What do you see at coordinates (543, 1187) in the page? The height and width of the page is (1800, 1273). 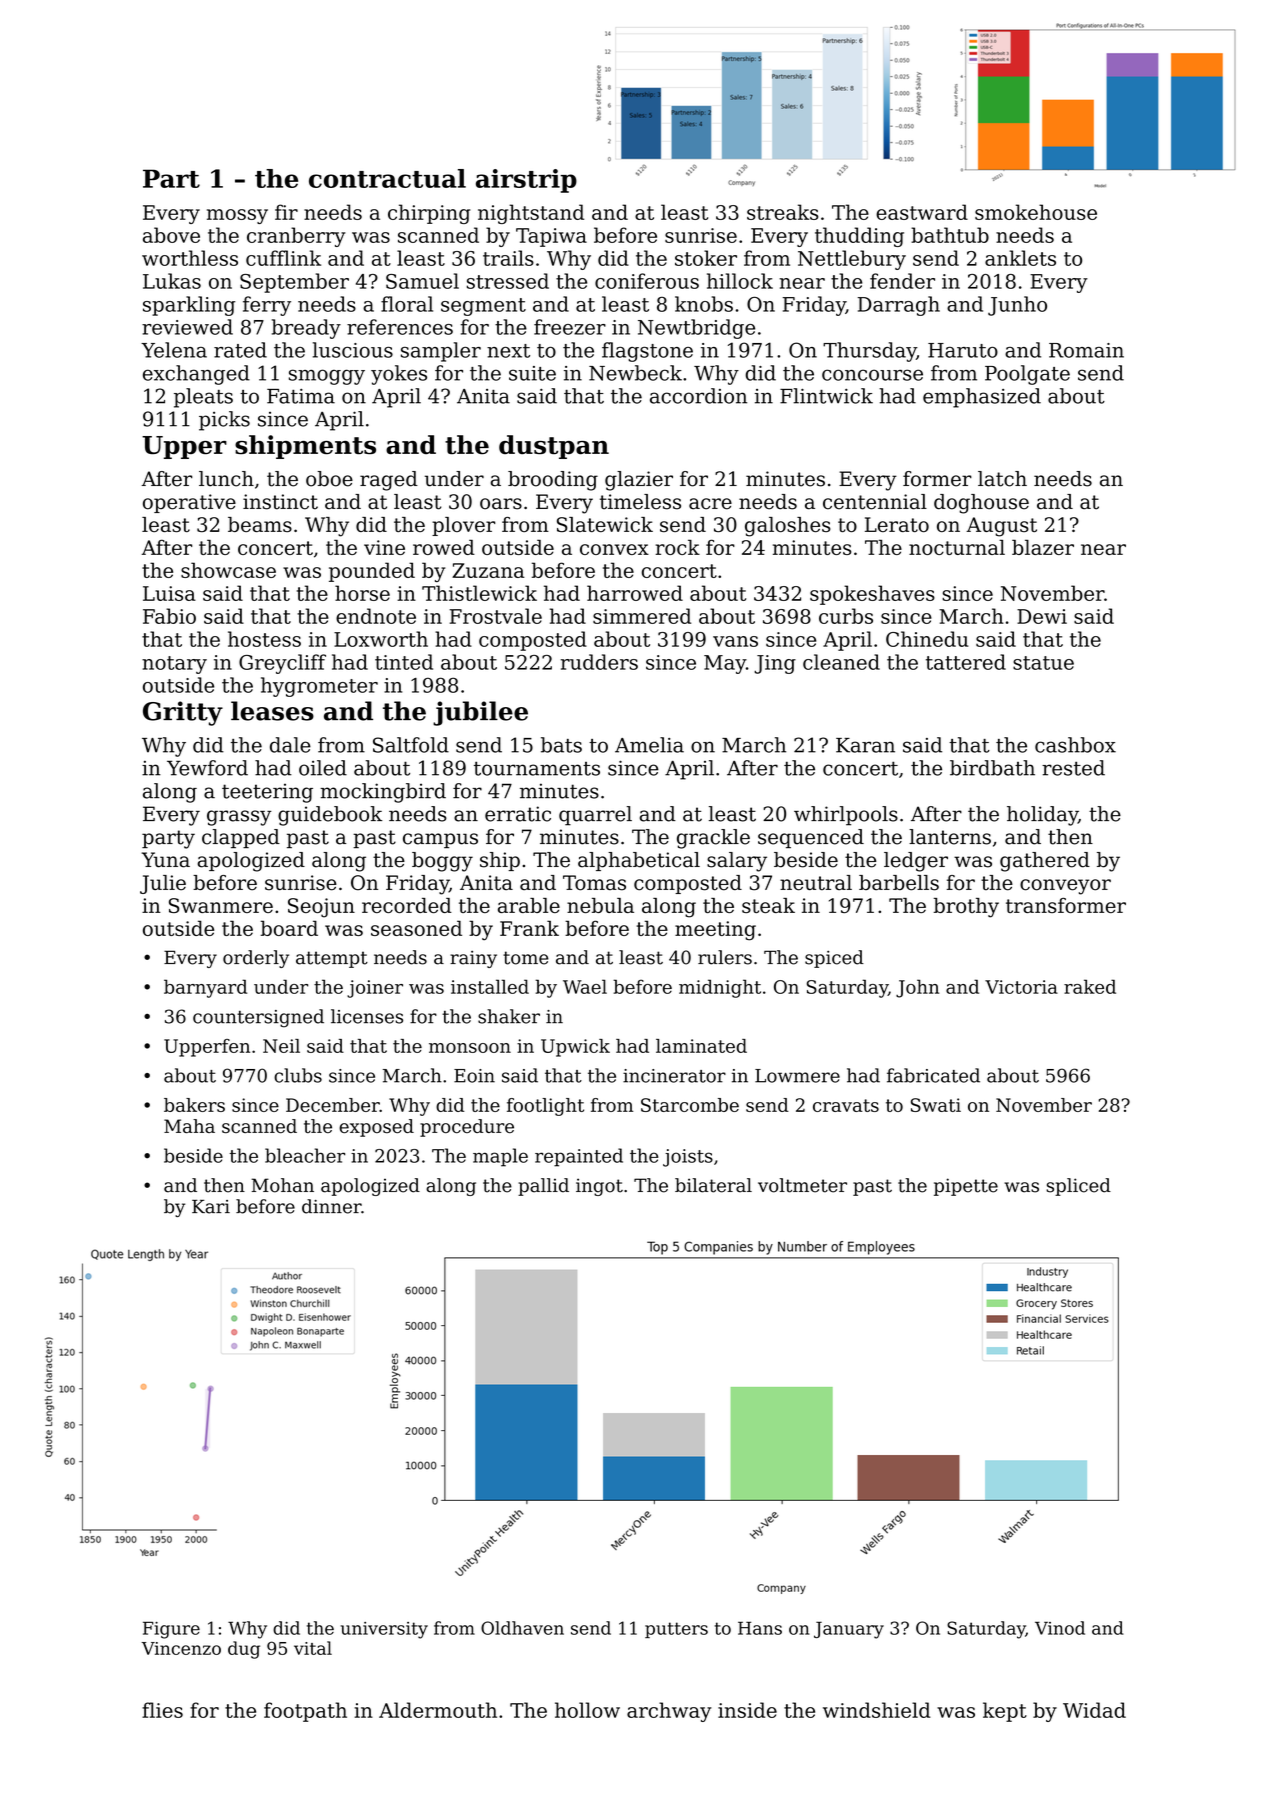 I see `pallid` at bounding box center [543, 1187].
